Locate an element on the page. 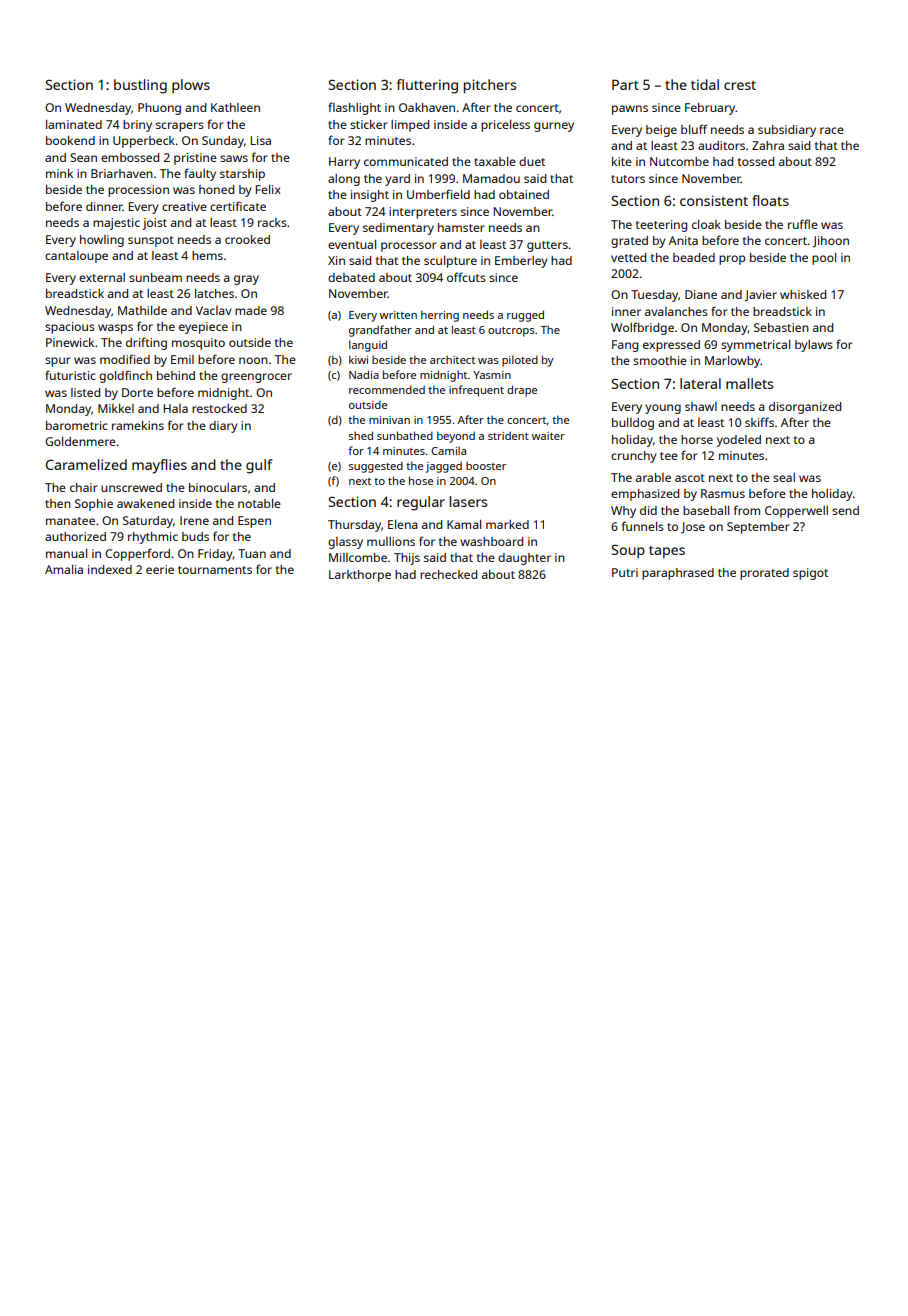  drape is located at coordinates (522, 391).
